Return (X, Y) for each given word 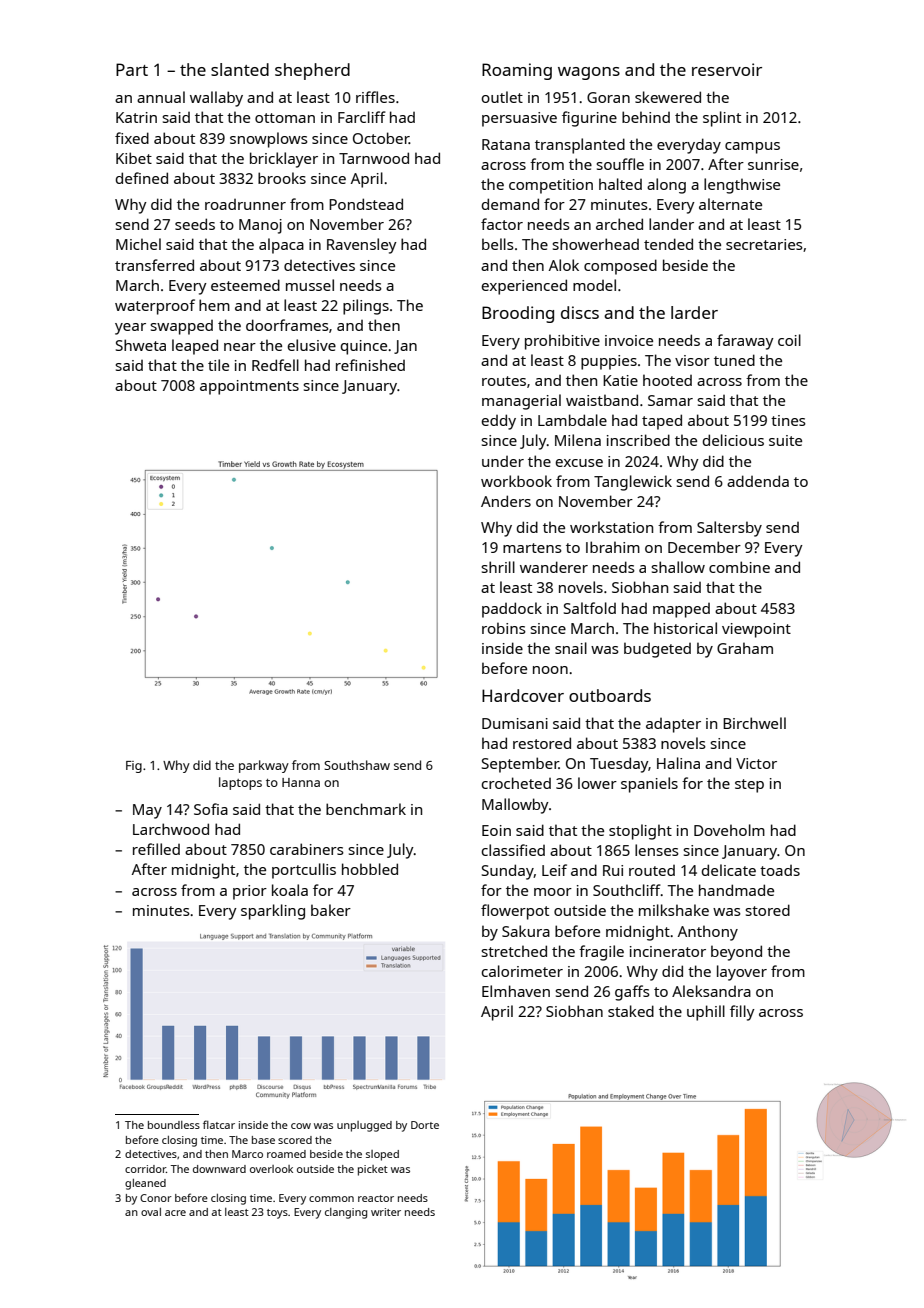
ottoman (285, 118)
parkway (264, 766)
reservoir (727, 69)
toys (277, 1214)
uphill (706, 1013)
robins (504, 628)
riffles (375, 97)
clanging (346, 1213)
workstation (611, 527)
